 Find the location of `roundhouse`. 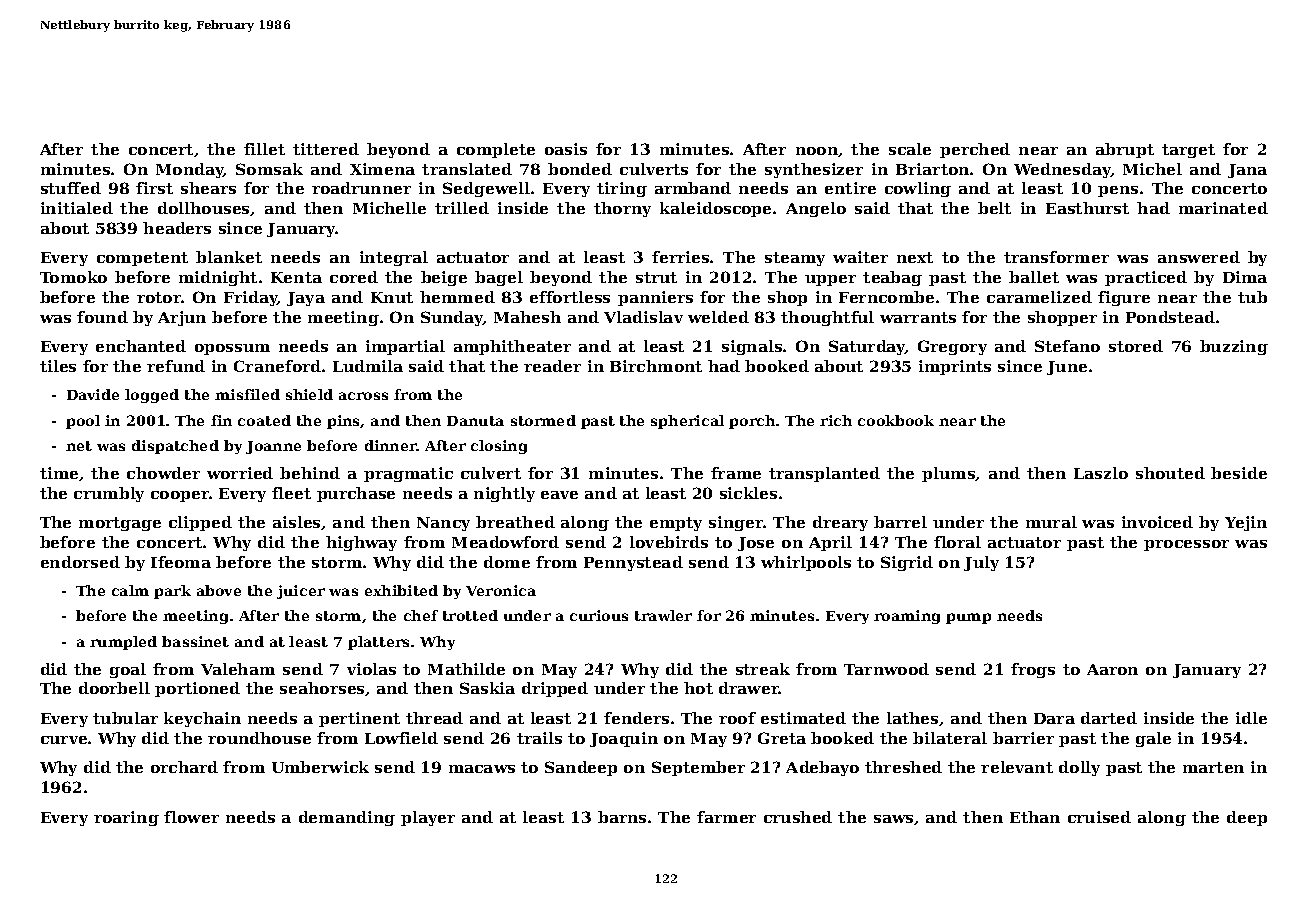

roundhouse is located at coordinates (259, 738).
